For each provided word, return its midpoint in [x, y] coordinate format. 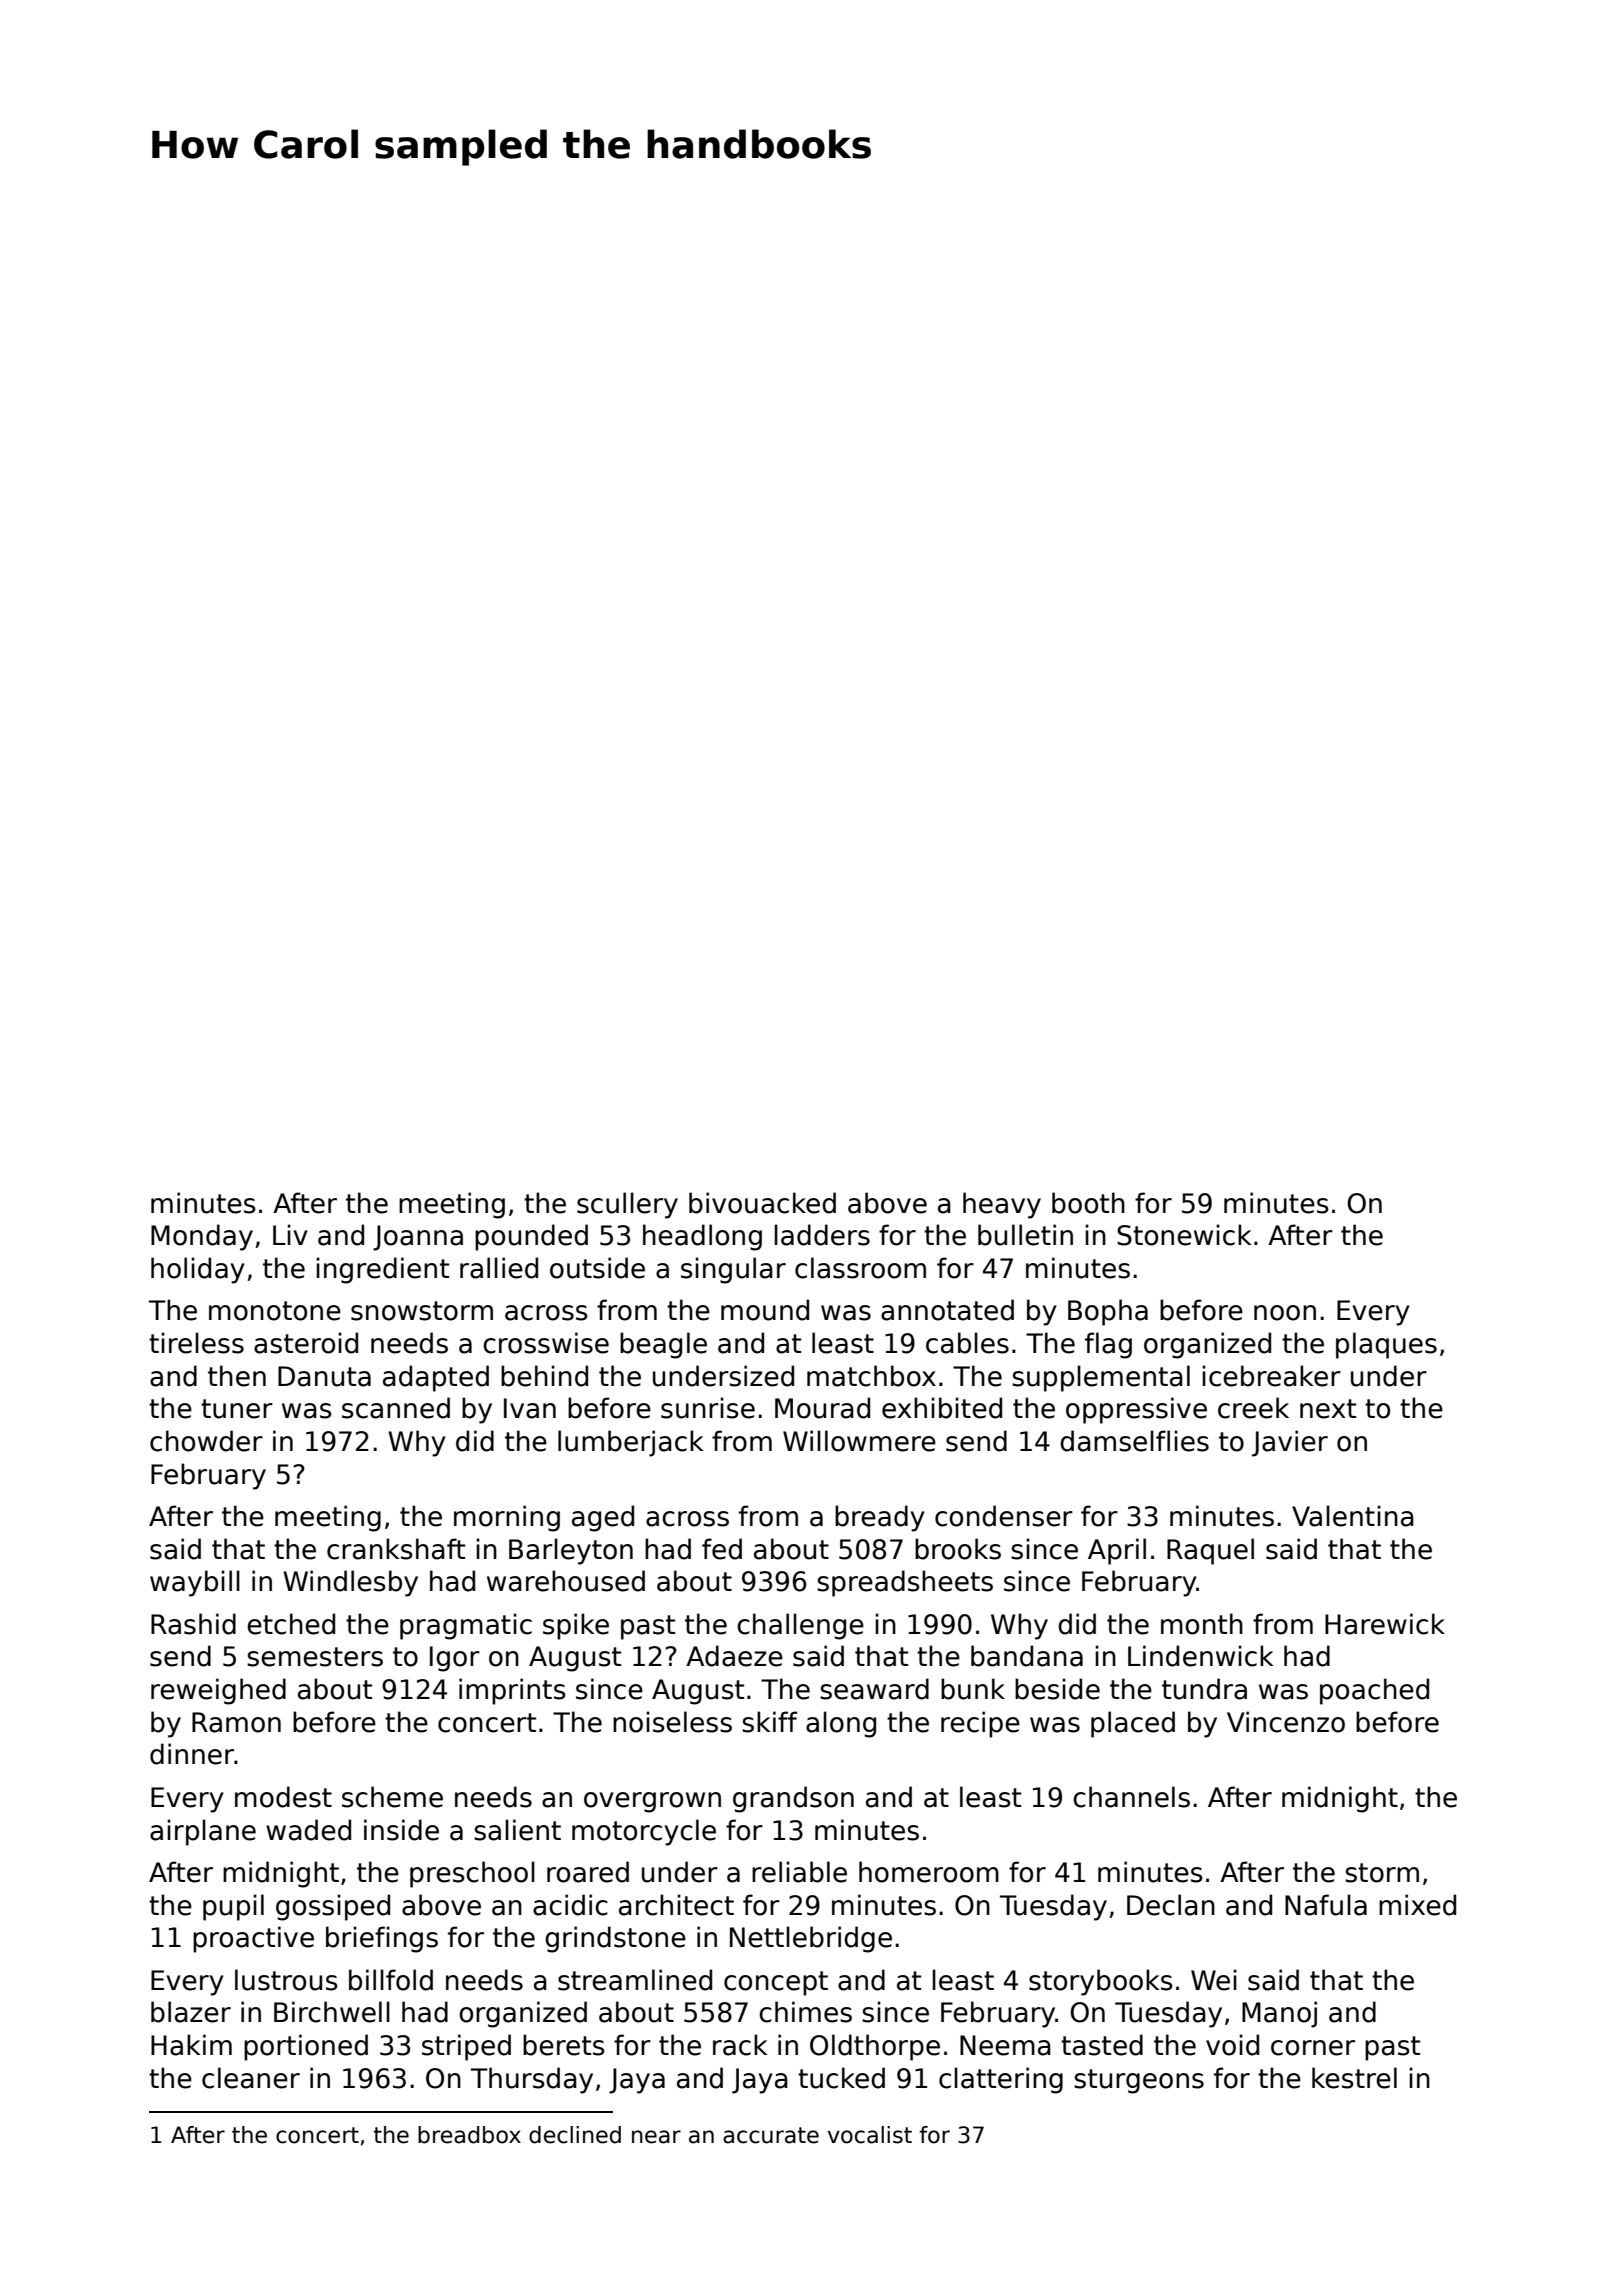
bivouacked [762, 1203]
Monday [202, 1237]
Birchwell [332, 2012]
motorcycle [644, 1832]
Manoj [1279, 2014]
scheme [392, 1797]
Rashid [193, 1624]
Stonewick [1184, 1235]
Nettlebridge [811, 1939]
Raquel [1210, 1551]
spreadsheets [905, 1583]
